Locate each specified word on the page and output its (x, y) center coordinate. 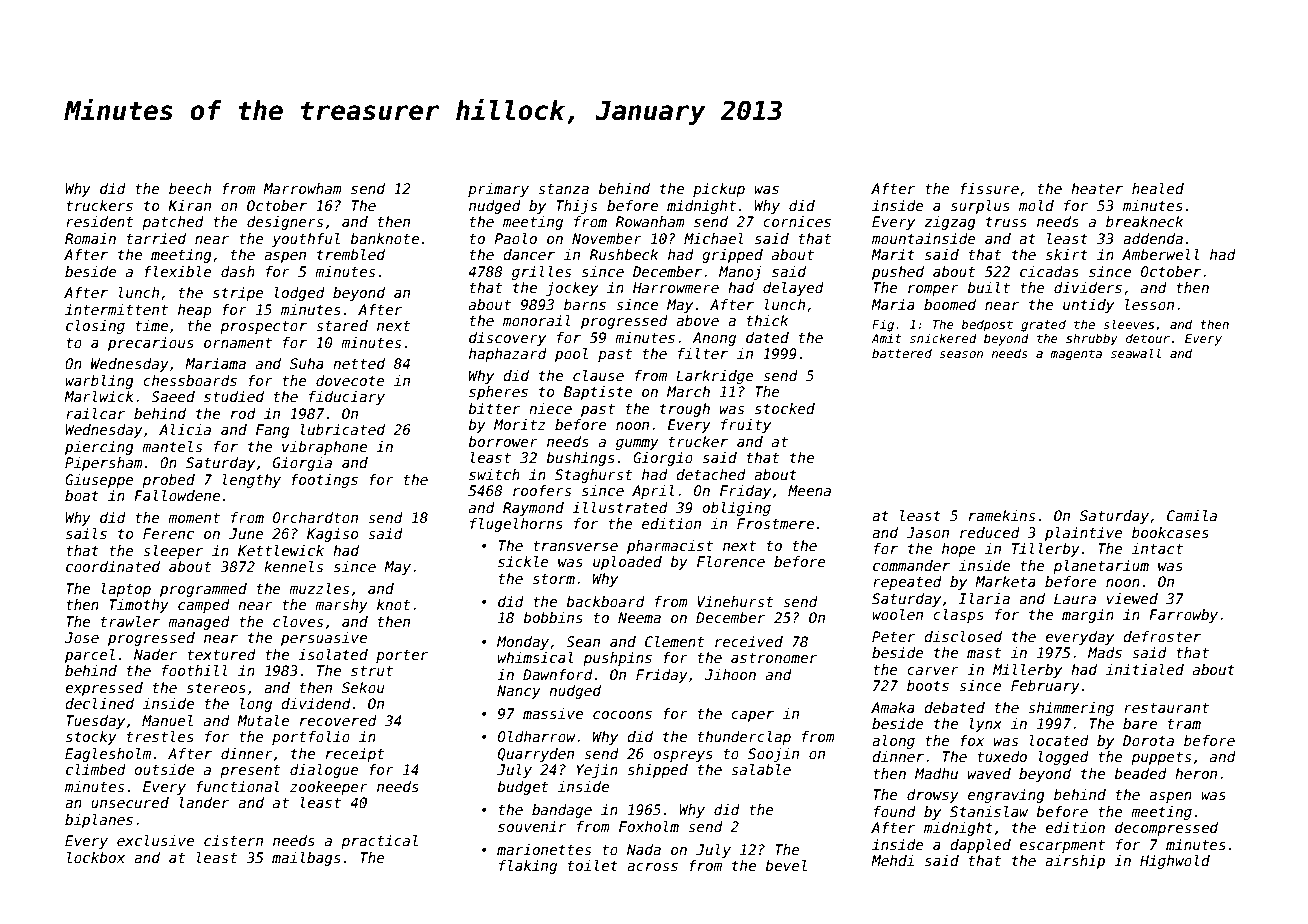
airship (1075, 862)
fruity (746, 426)
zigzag (950, 223)
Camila (1192, 515)
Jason (927, 532)
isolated (333, 654)
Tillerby (1046, 550)
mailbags (306, 859)
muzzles (319, 588)
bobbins (553, 617)
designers (285, 223)
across (652, 867)
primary (498, 190)
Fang (272, 431)
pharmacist (670, 547)
